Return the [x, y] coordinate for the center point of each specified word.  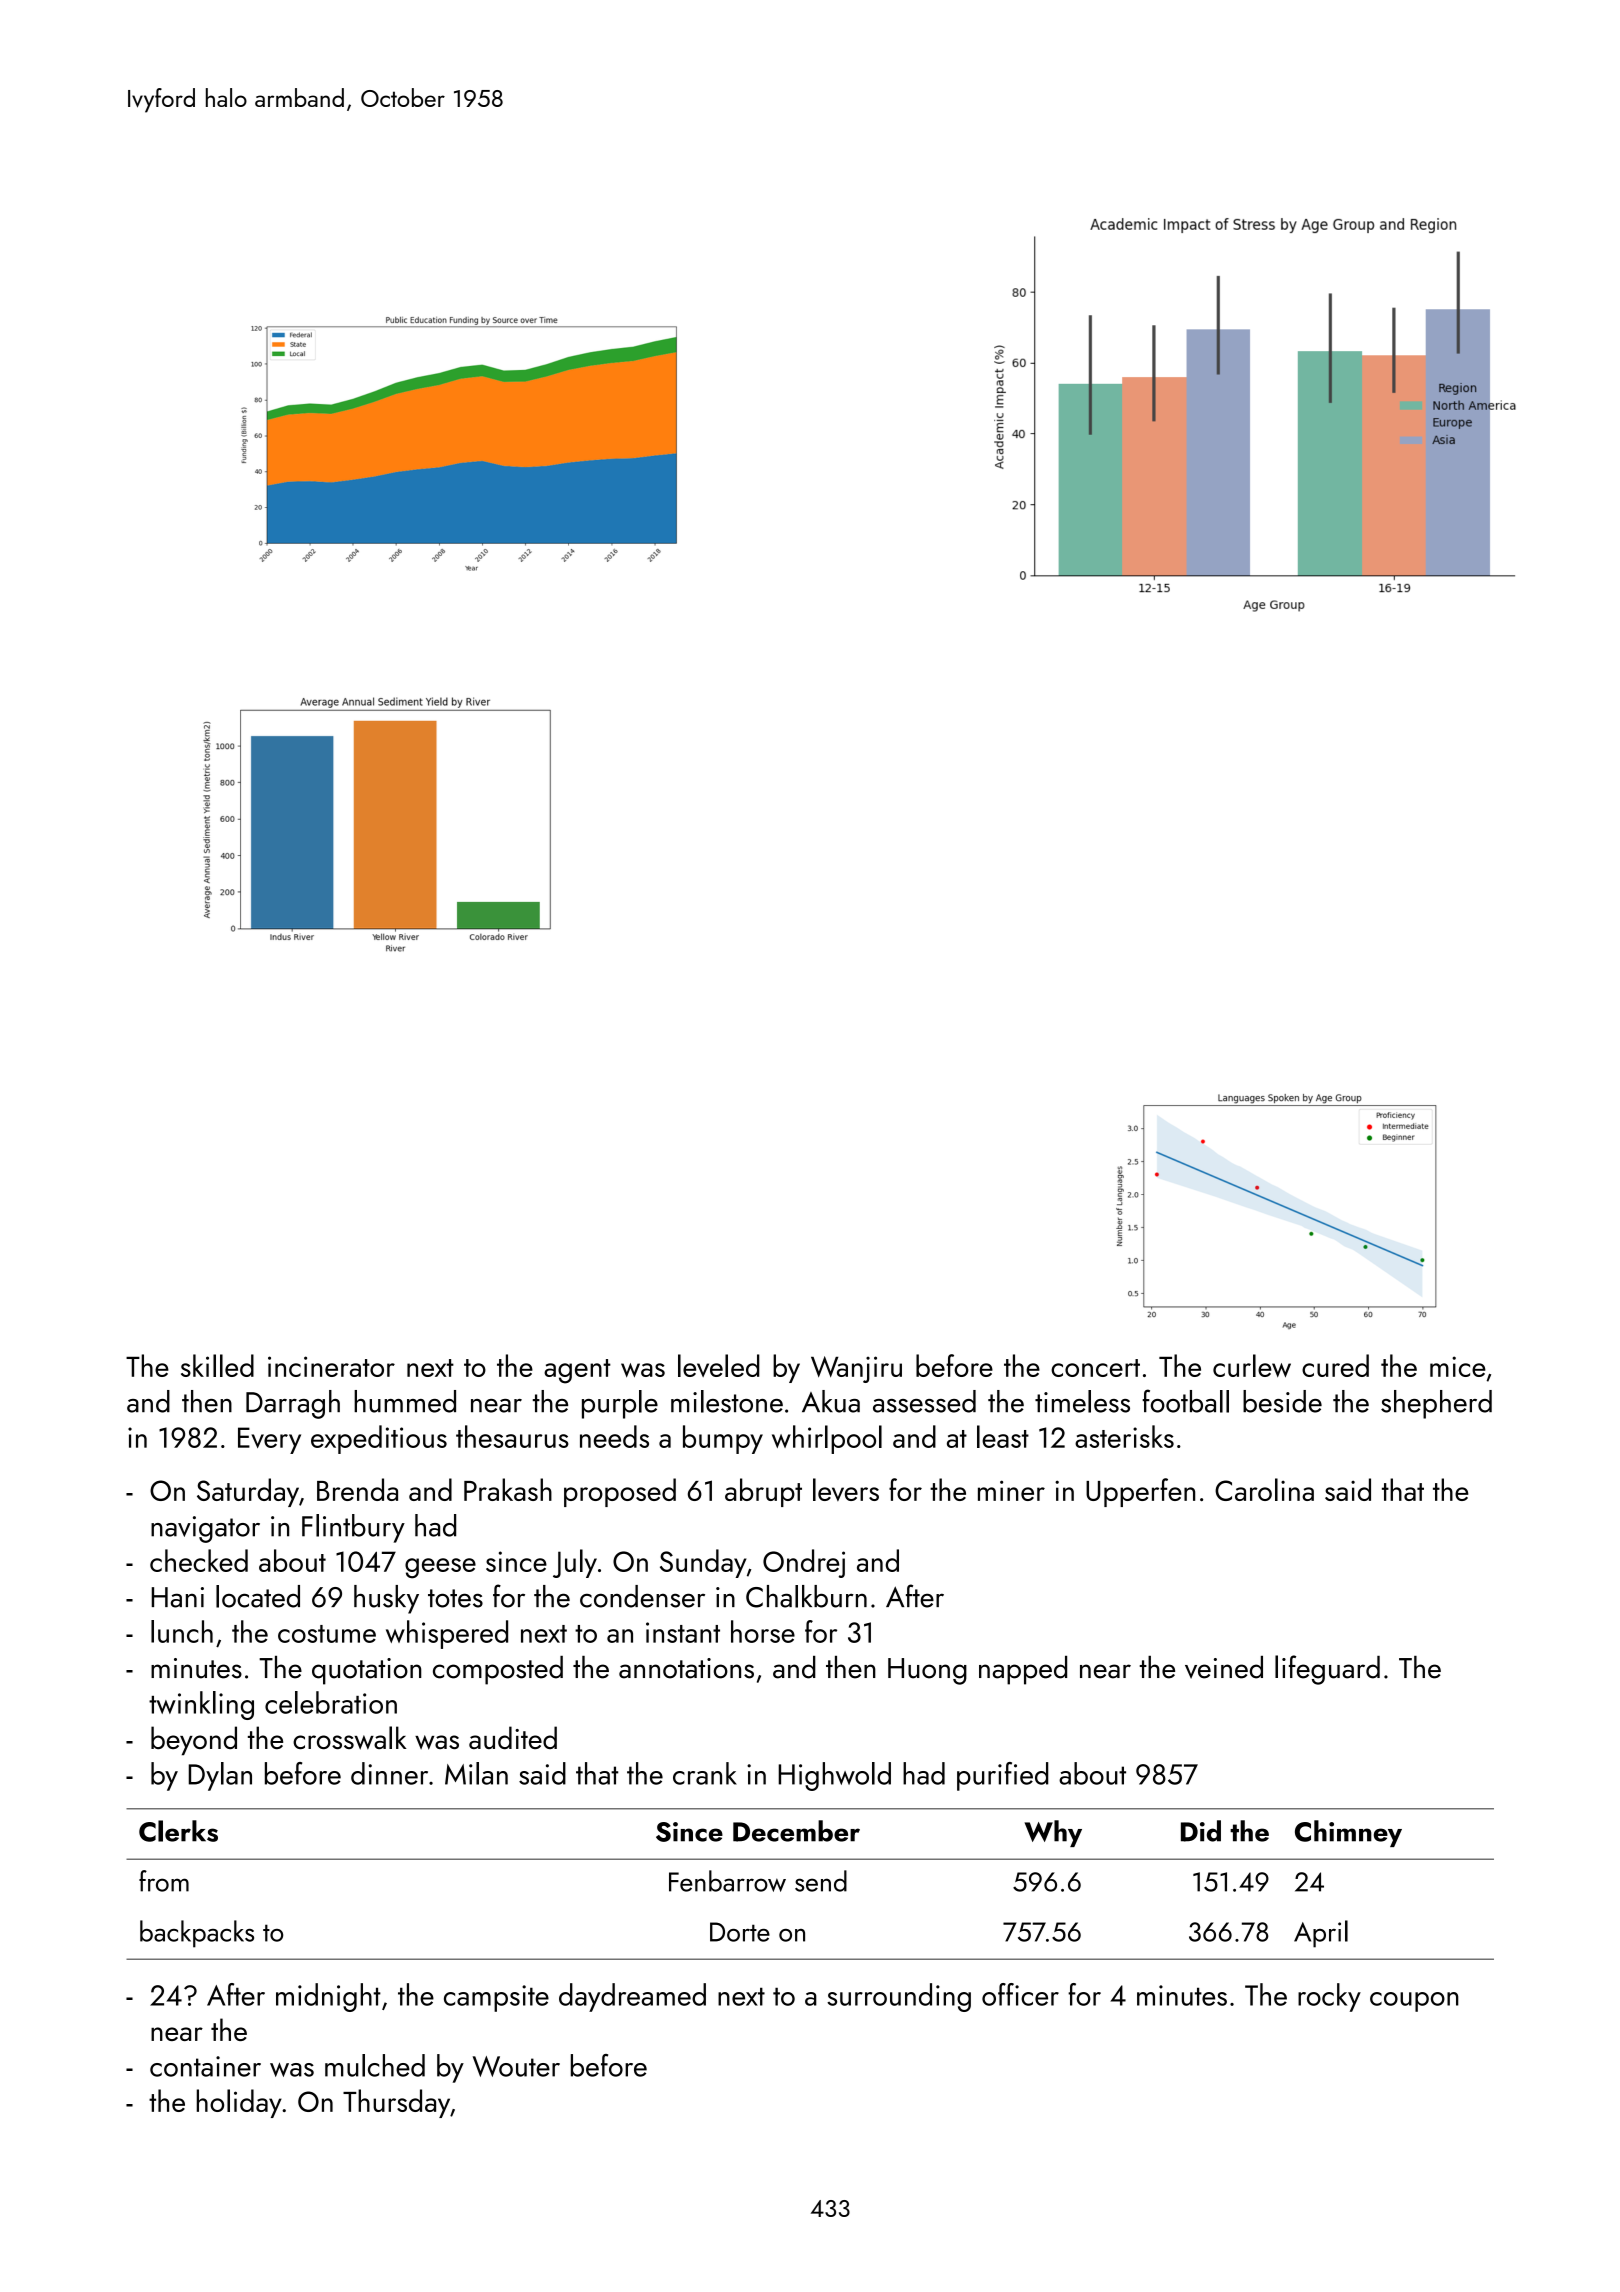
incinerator [331, 1366]
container [205, 2066]
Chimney [1348, 1833]
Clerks [178, 1831]
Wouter [516, 2066]
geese [440, 1568]
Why [1053, 1833]
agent [577, 1371]
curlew [1252, 1365]
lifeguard [1327, 1670]
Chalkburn [806, 1596]
